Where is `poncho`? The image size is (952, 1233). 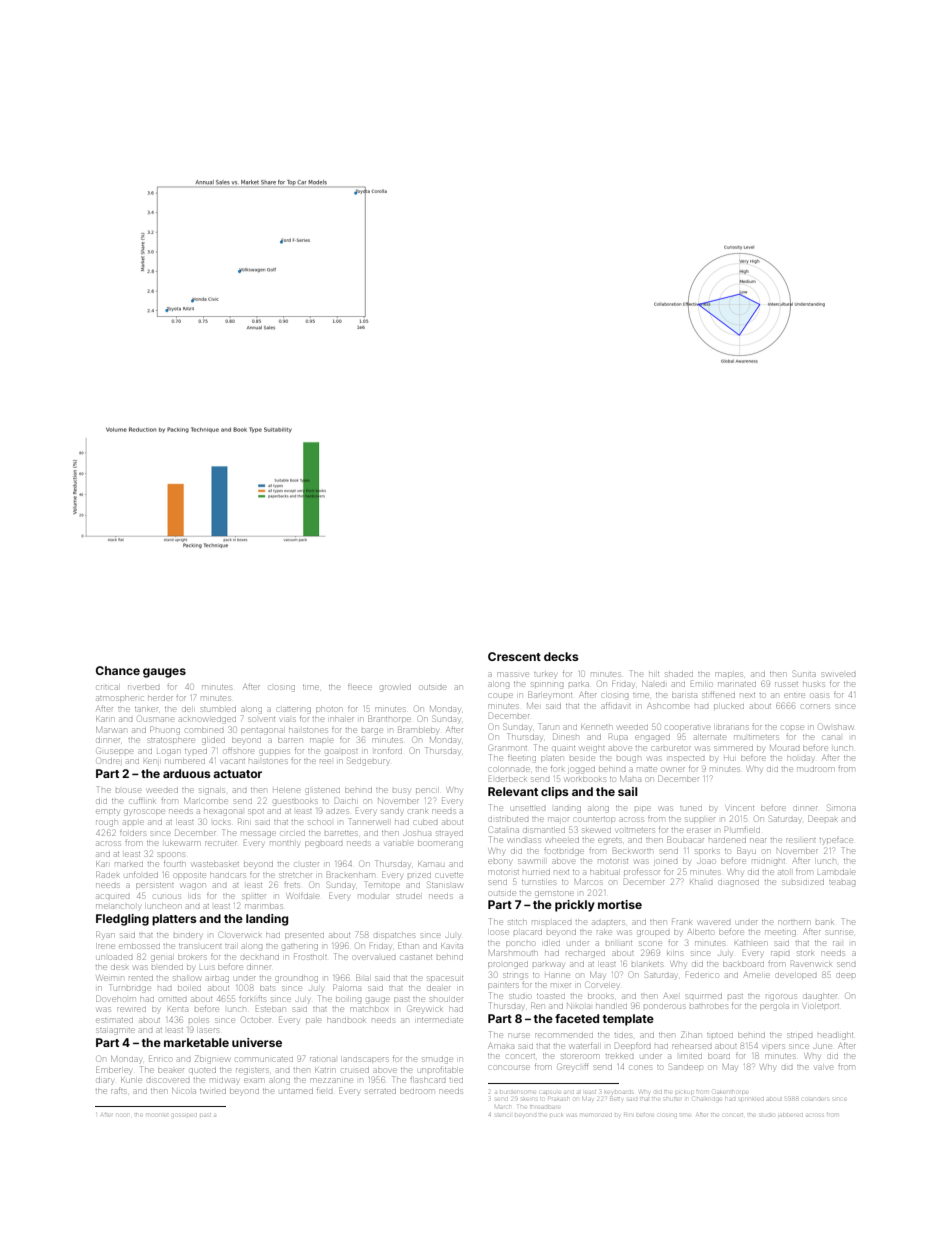
poncho is located at coordinates (520, 943).
